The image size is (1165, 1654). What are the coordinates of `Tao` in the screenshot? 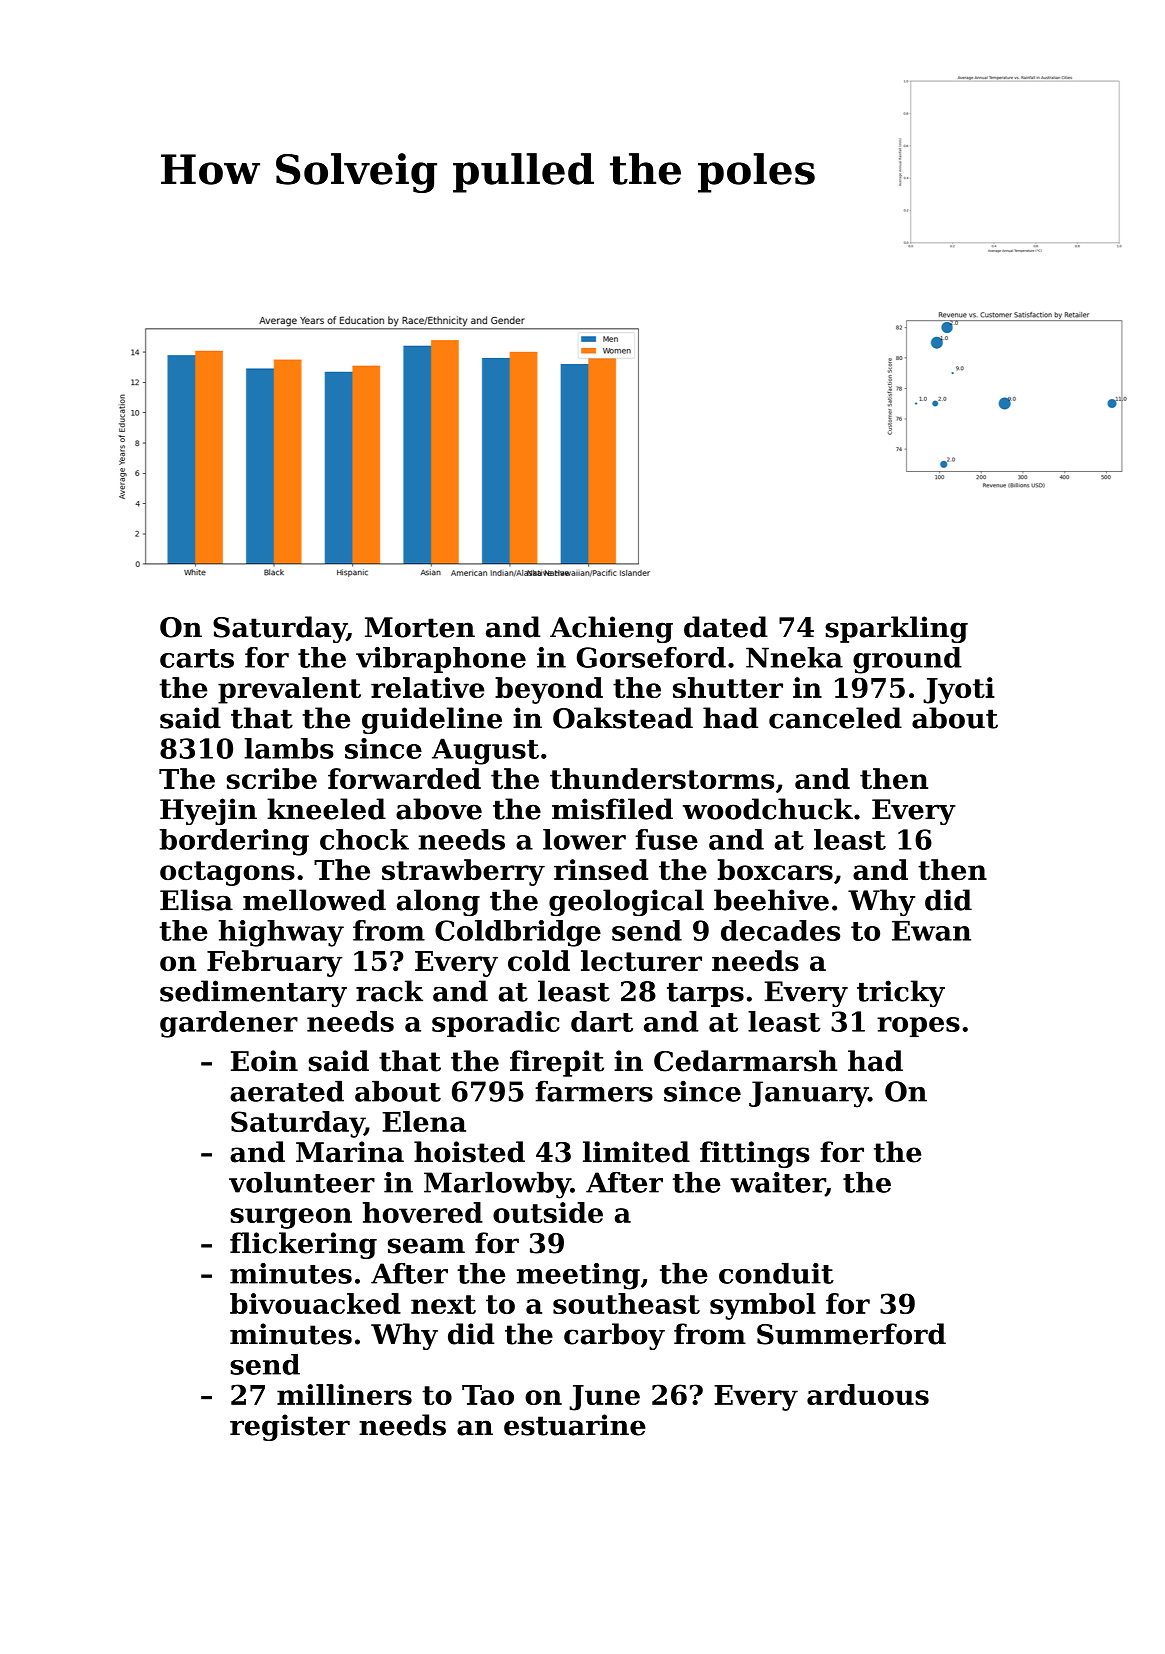 It's located at (488, 1395).
